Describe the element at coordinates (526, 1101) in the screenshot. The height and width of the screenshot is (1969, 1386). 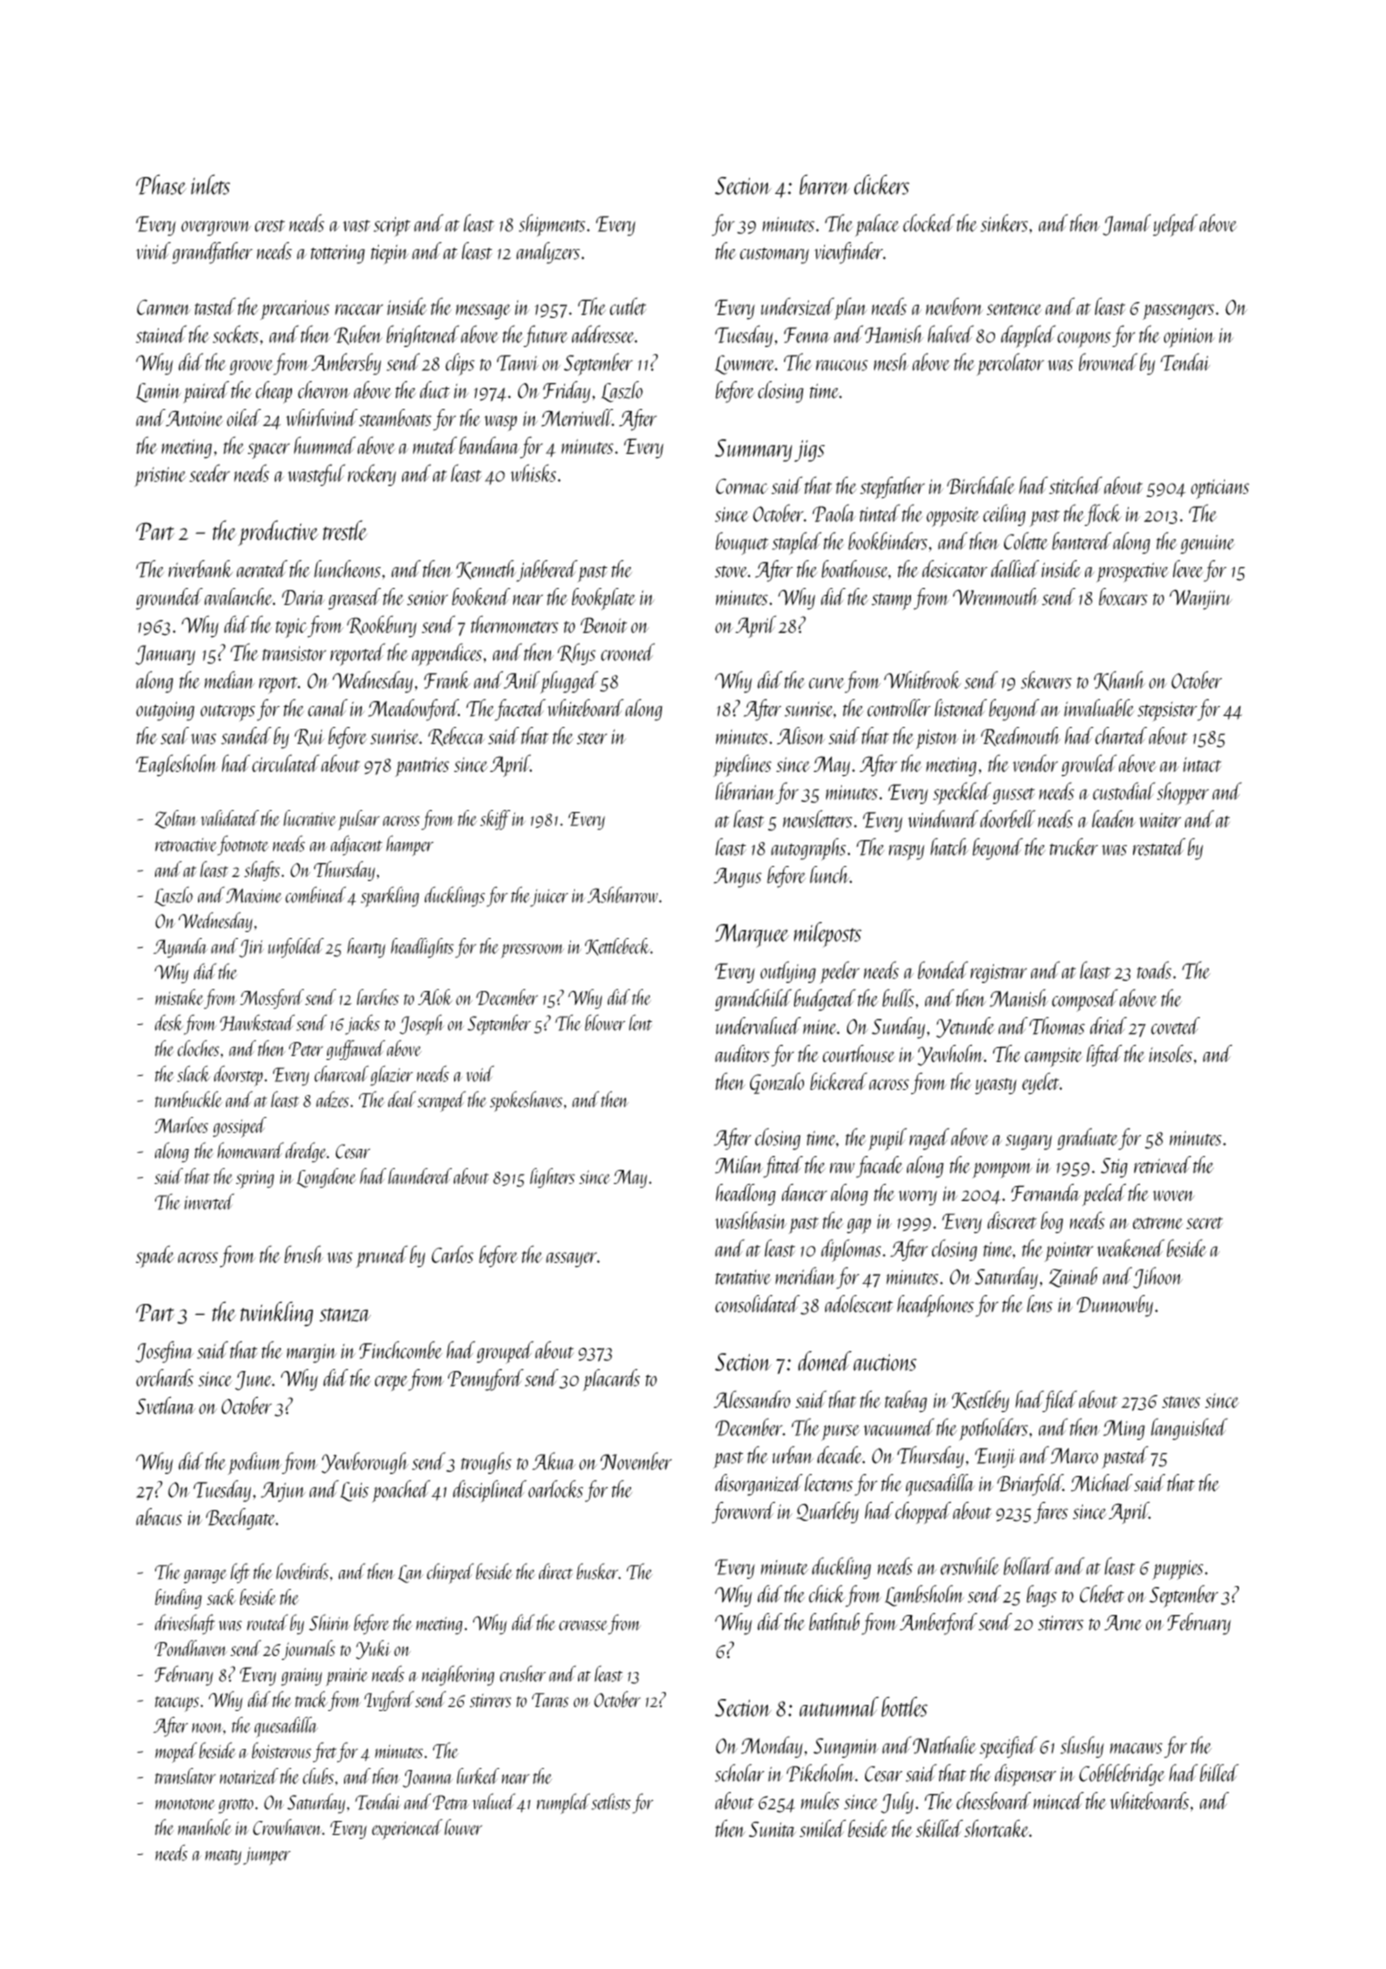
I see `spokeshaves` at that location.
